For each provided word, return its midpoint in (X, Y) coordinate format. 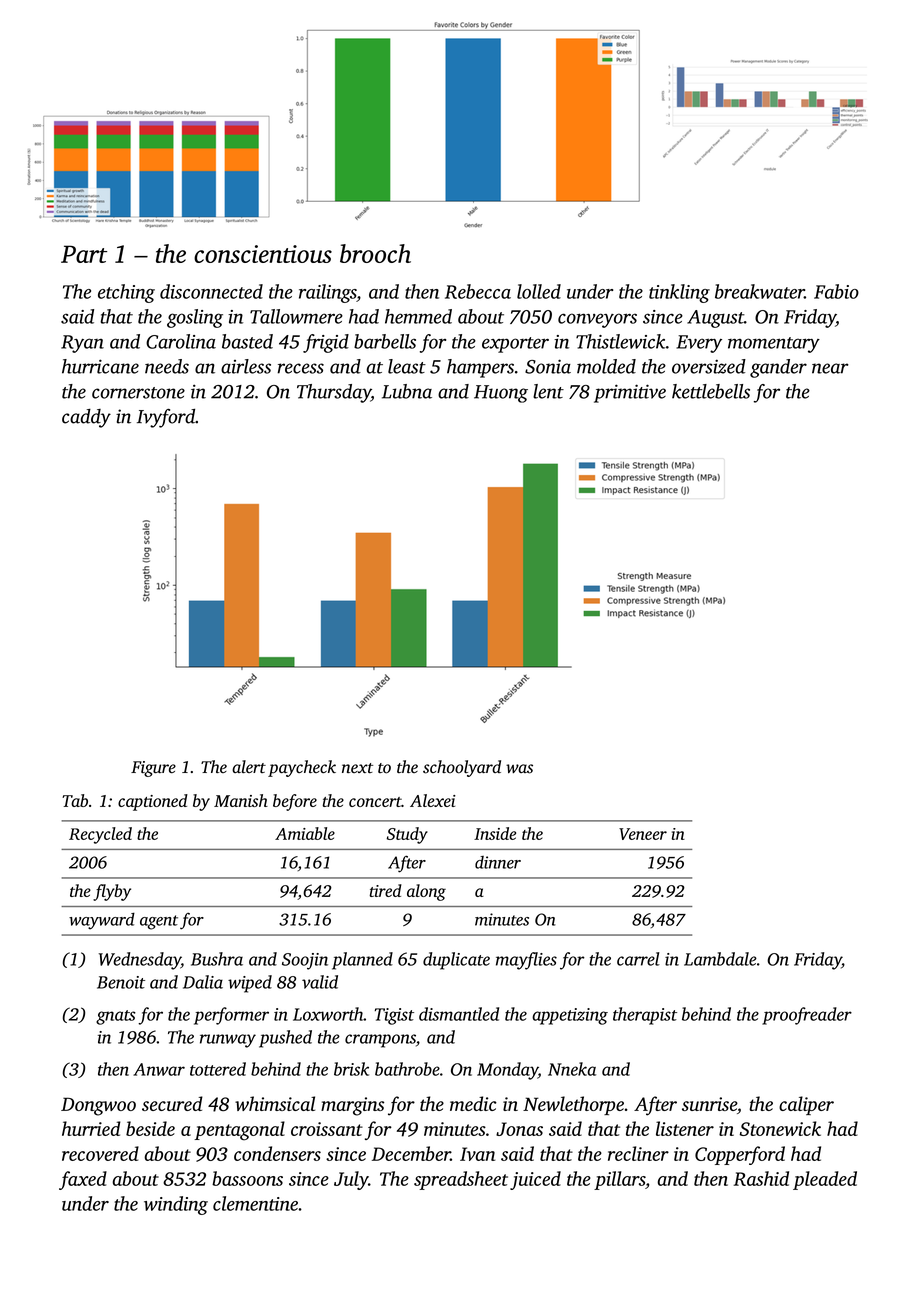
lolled (539, 291)
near (830, 368)
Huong (501, 394)
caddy (86, 418)
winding (176, 1205)
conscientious (263, 254)
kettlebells (711, 391)
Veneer (643, 834)
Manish (241, 800)
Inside (495, 833)
